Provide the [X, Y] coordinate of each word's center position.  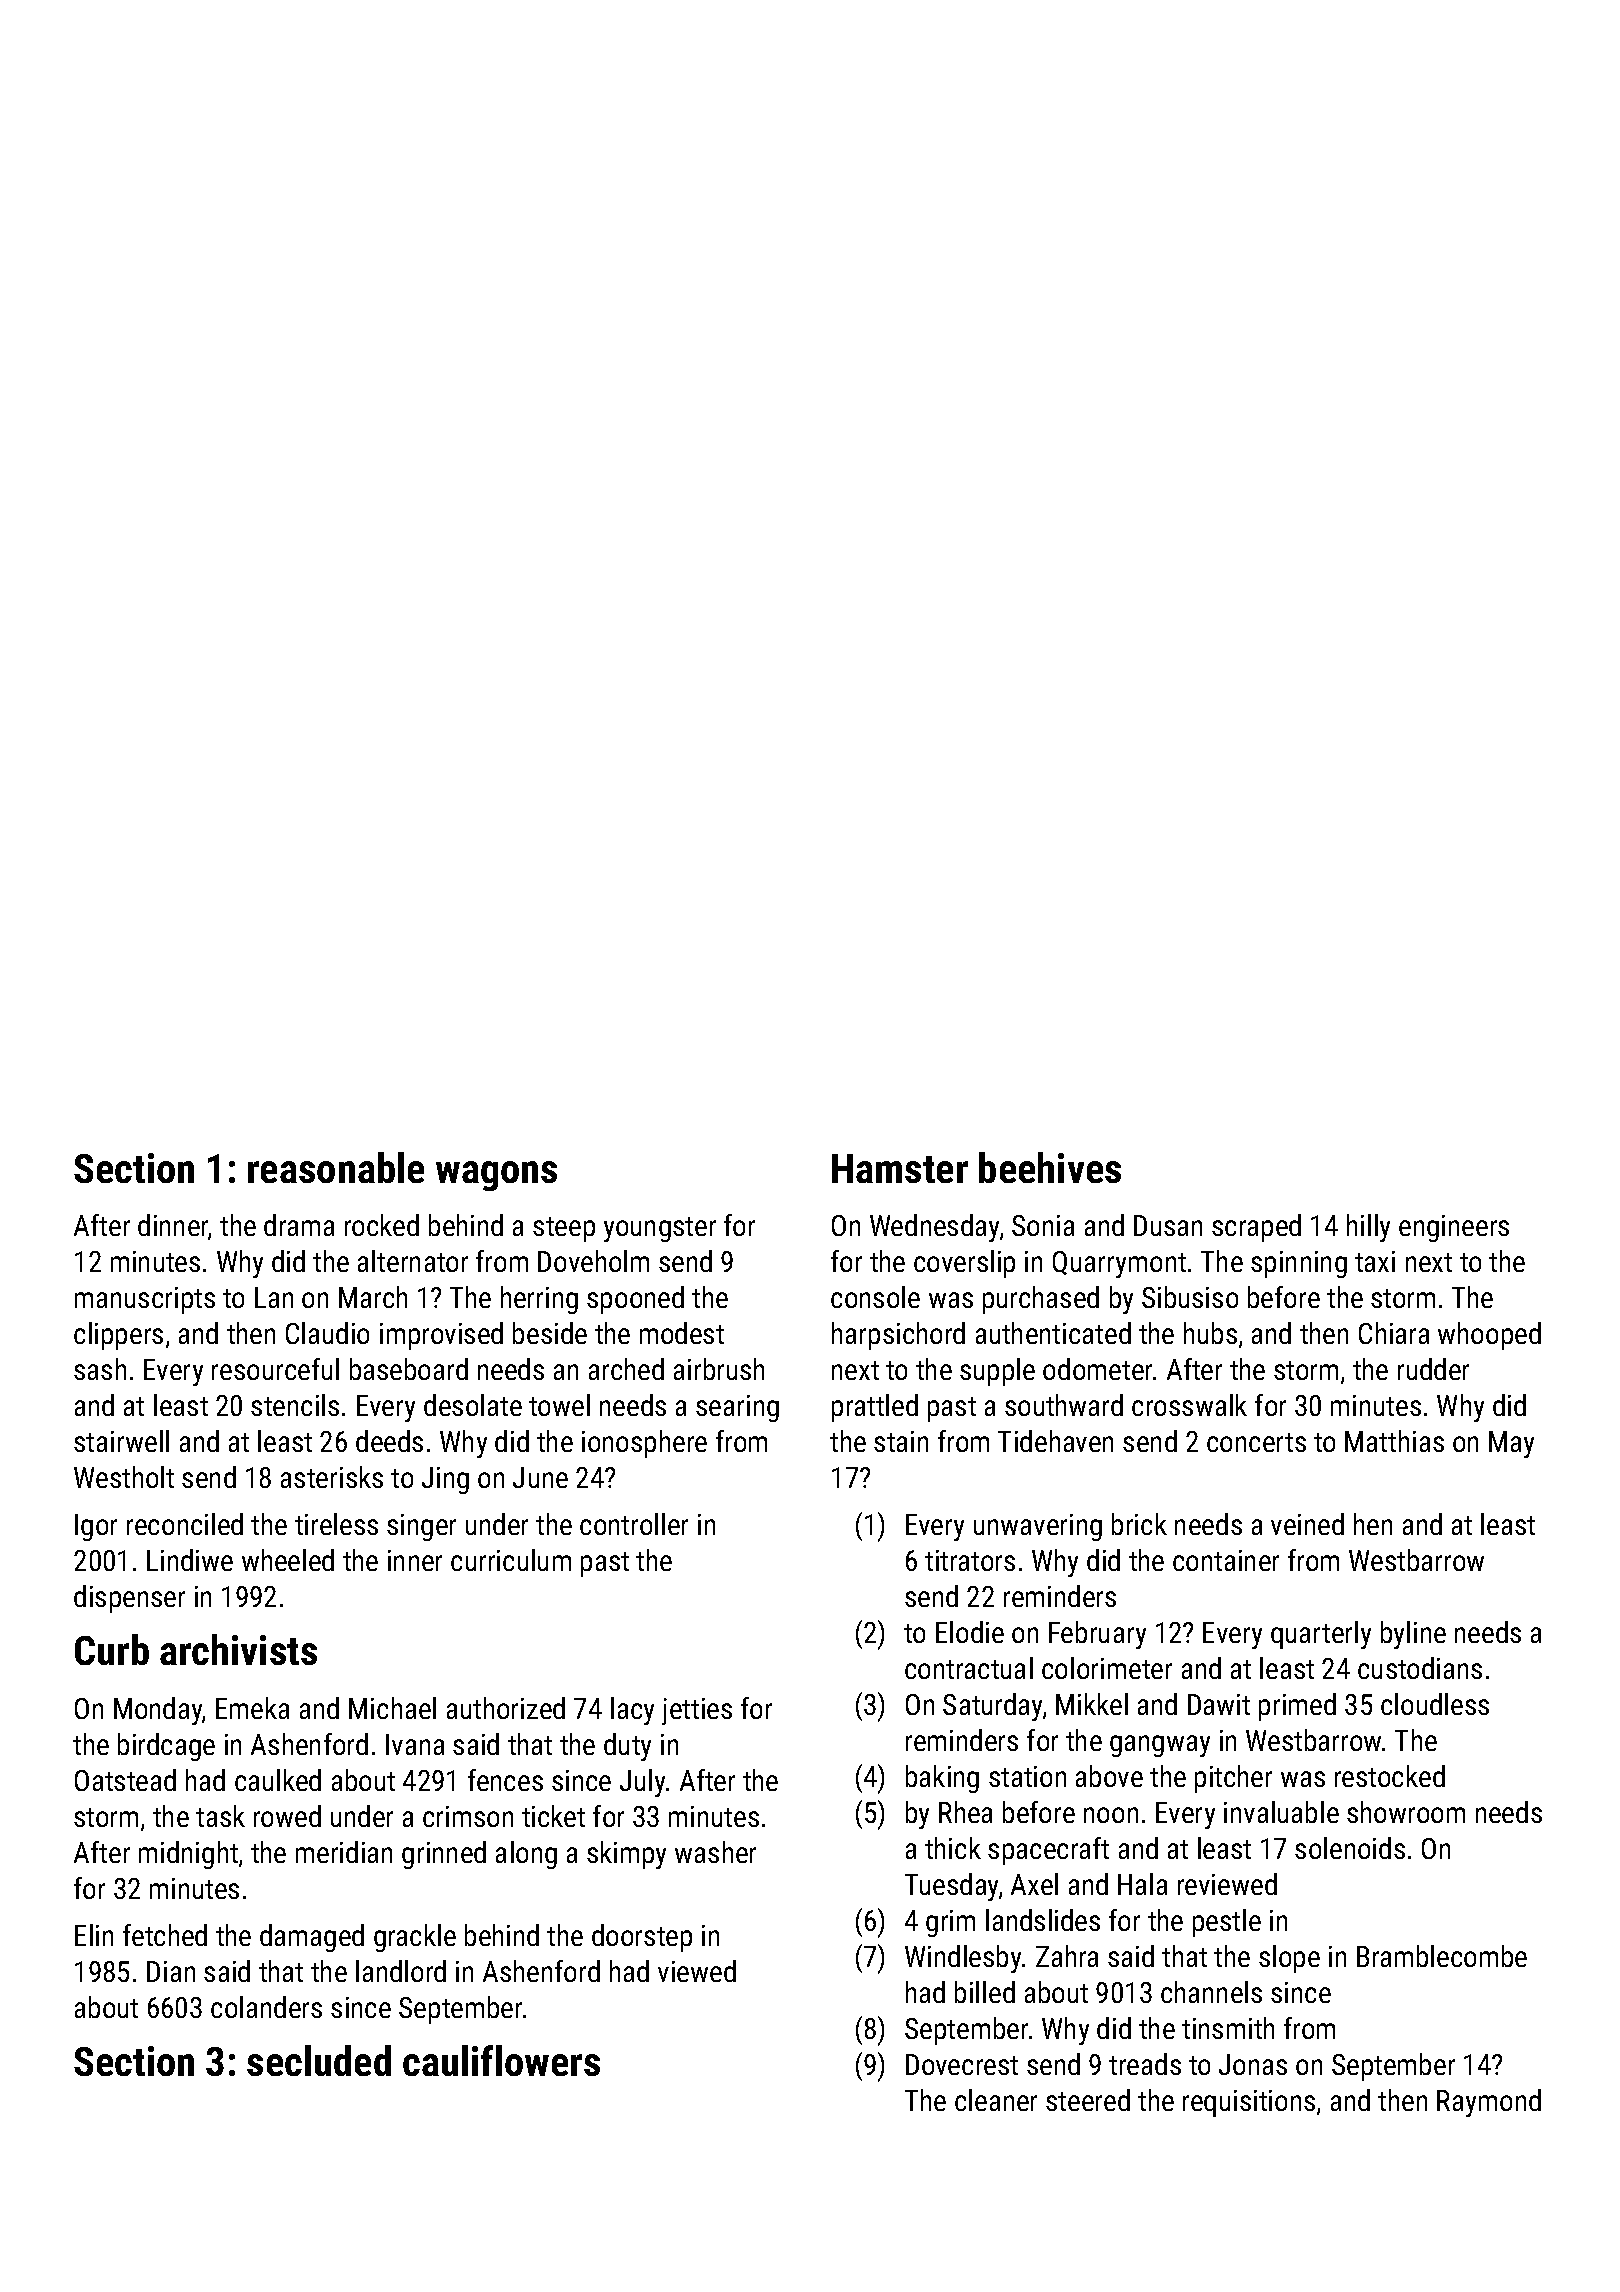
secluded [319, 2060]
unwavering [1038, 1527]
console [875, 1297]
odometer [1097, 1369]
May [1511, 1444]
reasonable [336, 1167]
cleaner [996, 2100]
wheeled [288, 1560]
